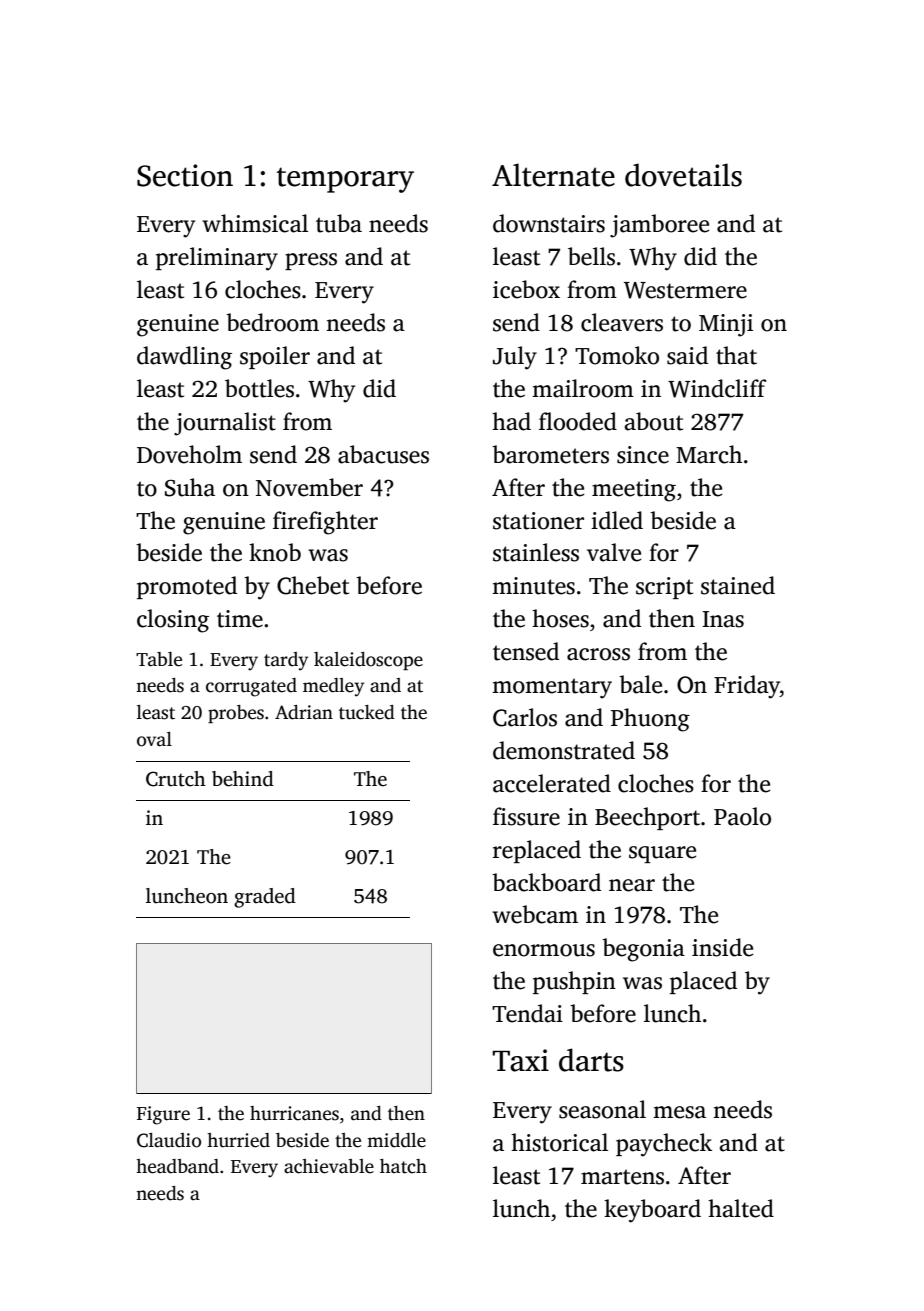 The height and width of the image is (1311, 924). I want to click on enormous, so click(544, 950).
